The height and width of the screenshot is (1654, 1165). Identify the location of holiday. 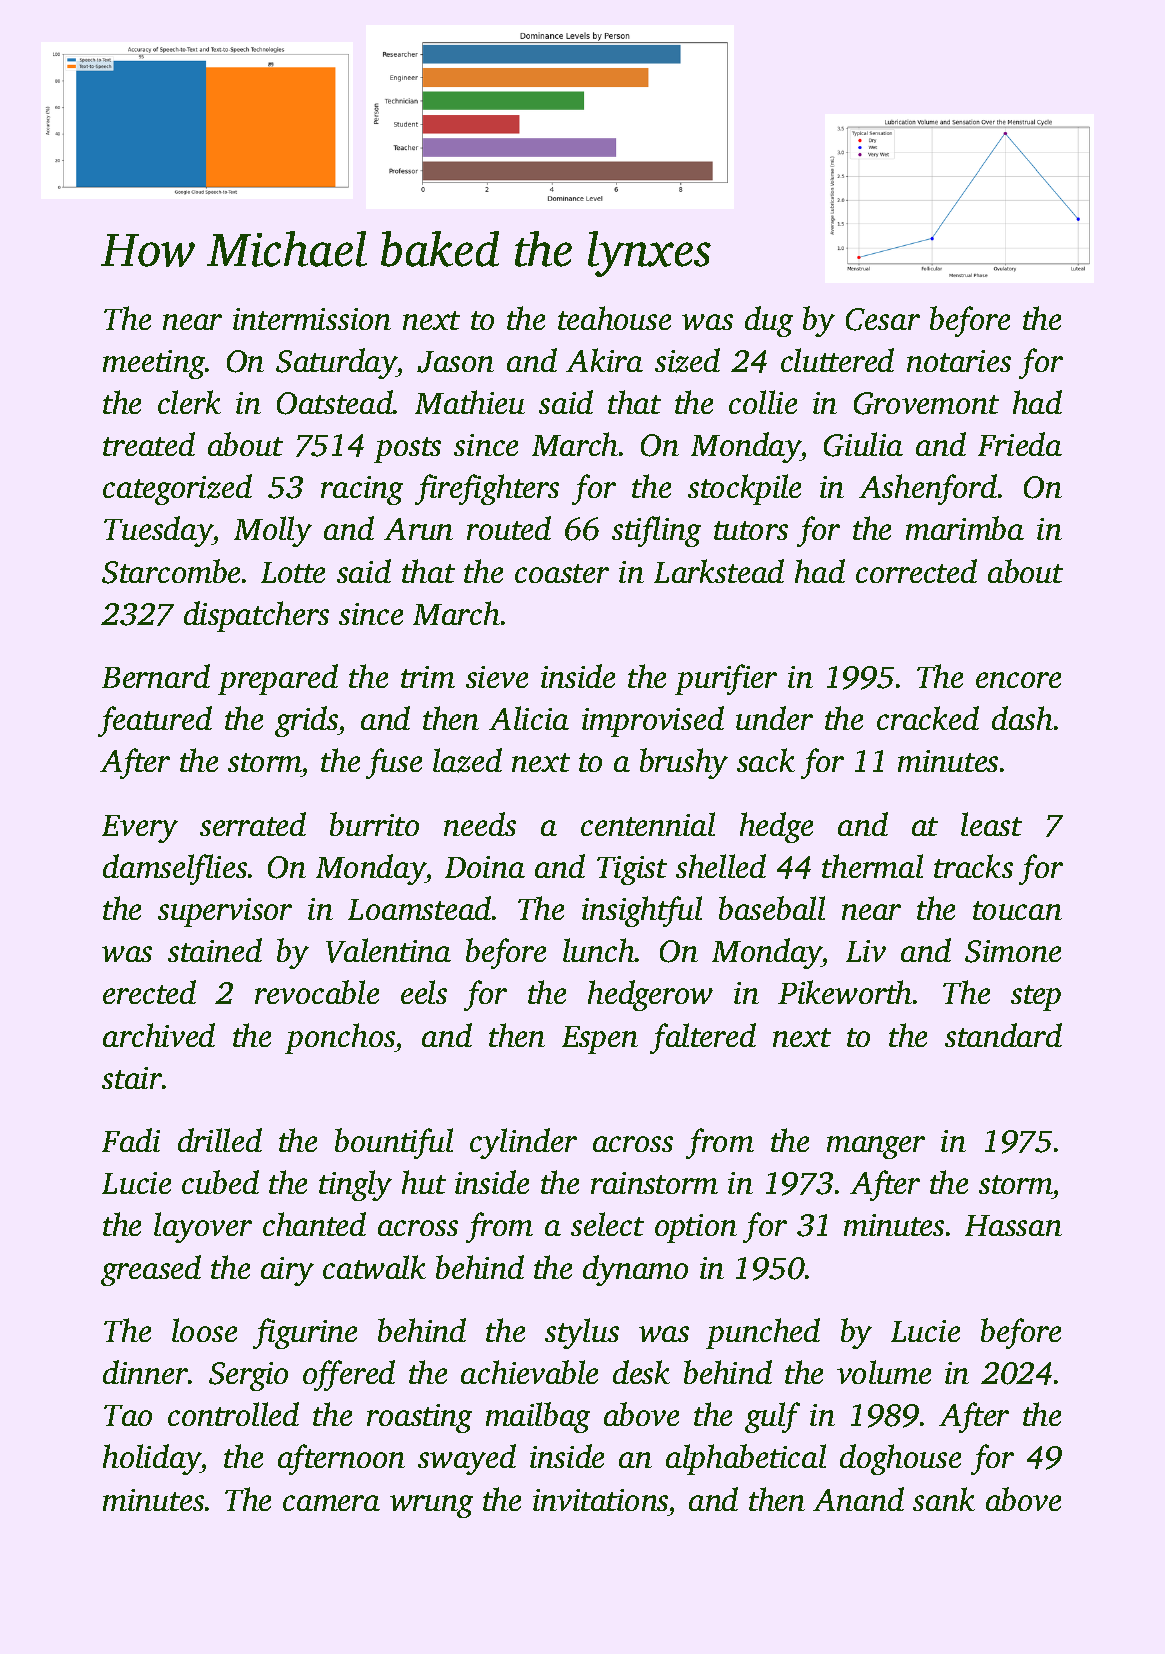
(152, 1459).
